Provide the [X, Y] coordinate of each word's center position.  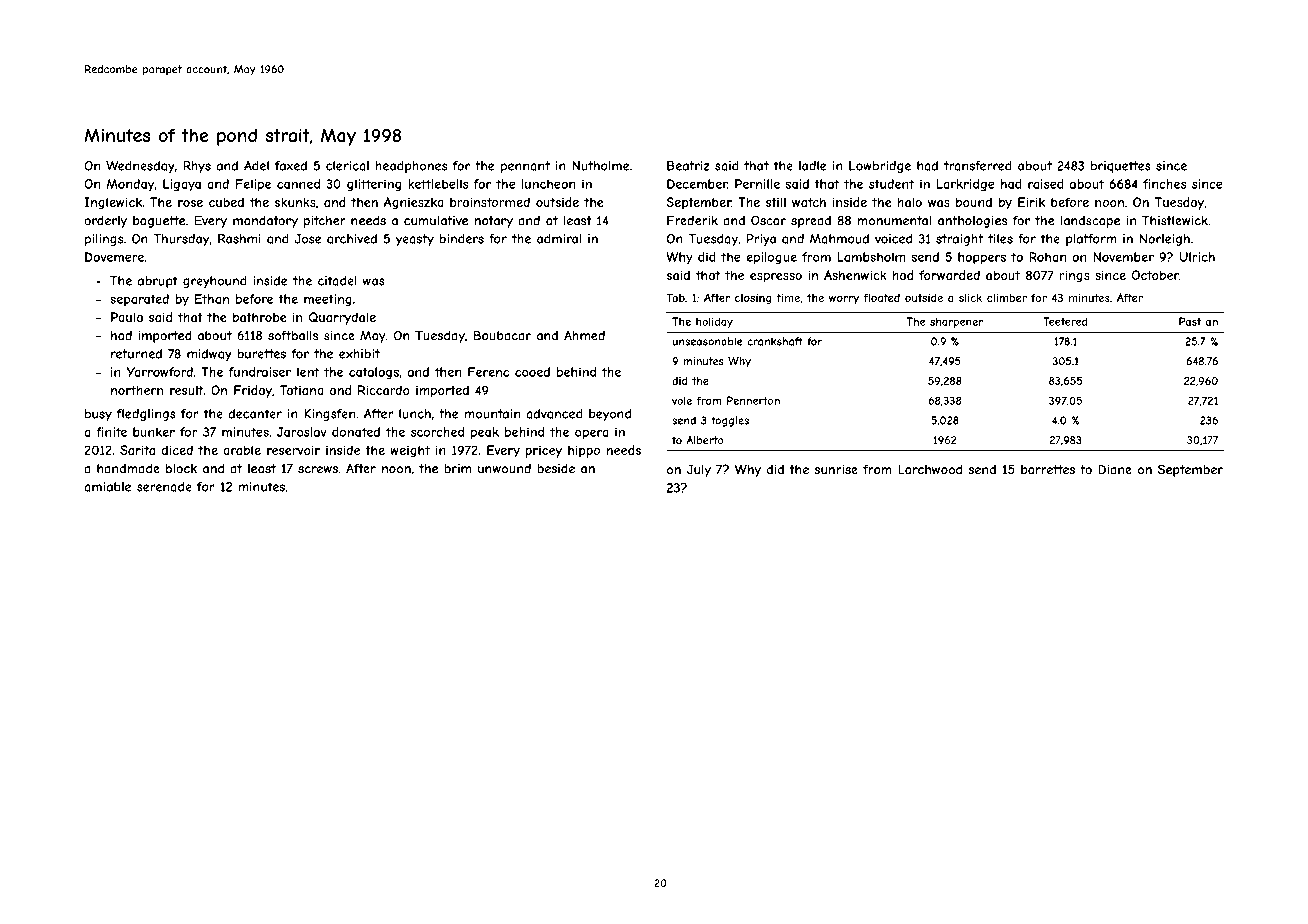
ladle [812, 166]
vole [682, 400]
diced [177, 450]
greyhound [215, 282]
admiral [559, 239]
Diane [1115, 469]
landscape [1090, 222]
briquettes [1121, 167]
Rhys [197, 167]
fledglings [146, 415]
